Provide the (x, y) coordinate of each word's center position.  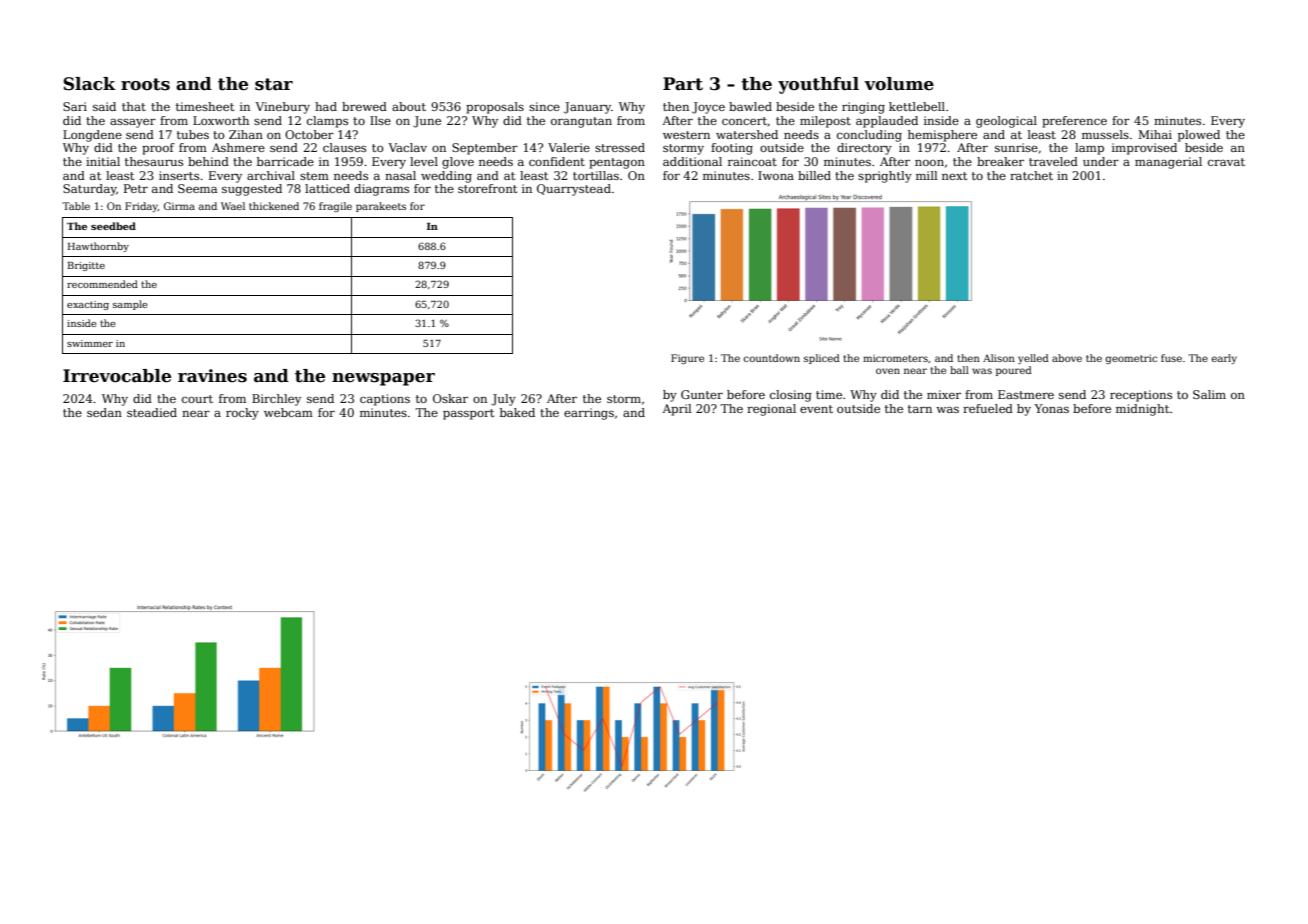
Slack (89, 84)
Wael (233, 206)
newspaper (383, 379)
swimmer (90, 343)
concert (744, 121)
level (424, 161)
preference (1074, 122)
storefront (487, 188)
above (1067, 358)
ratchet (1031, 175)
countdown (772, 358)
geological (1006, 122)
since (544, 106)
